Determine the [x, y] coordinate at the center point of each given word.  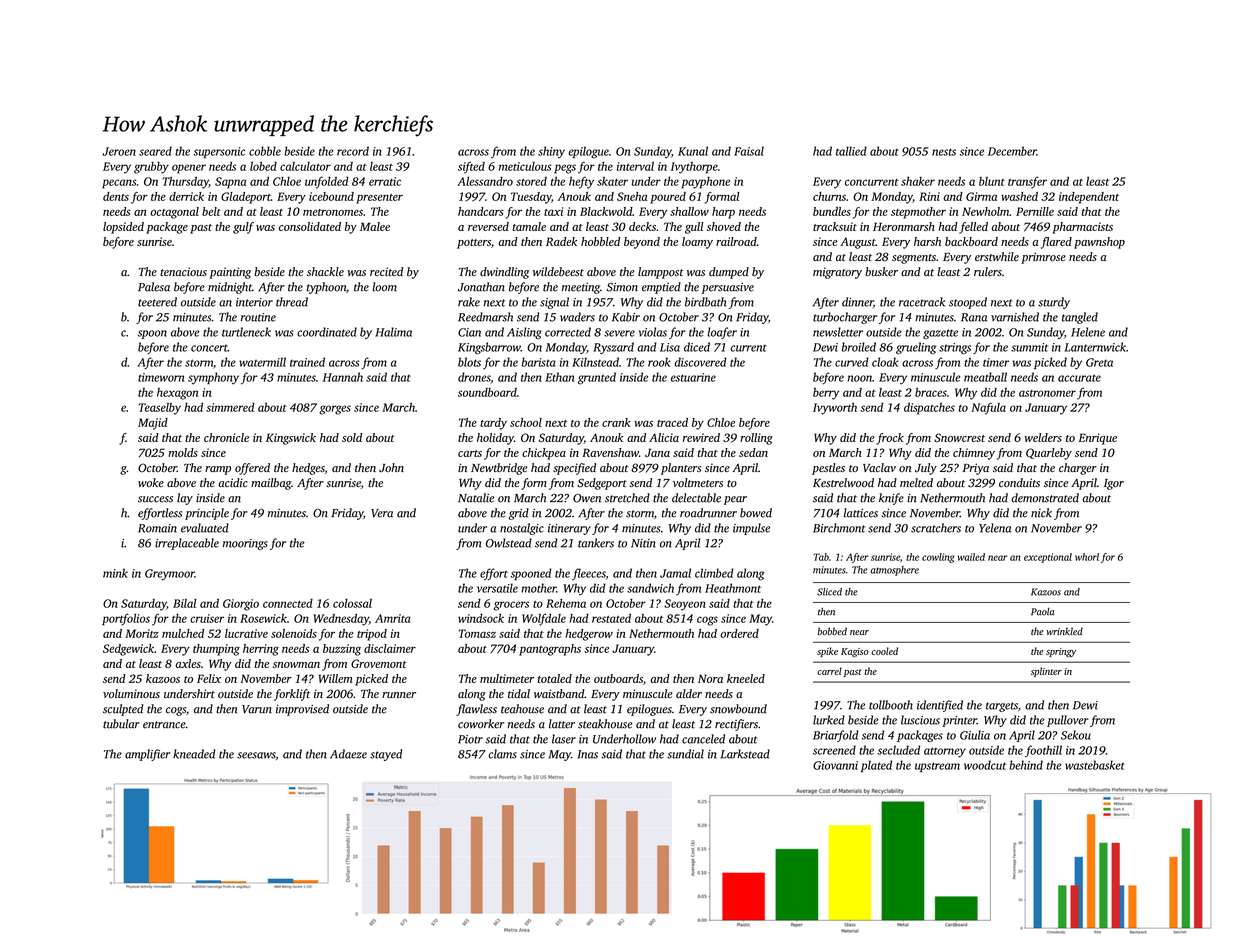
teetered [157, 302]
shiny [551, 152]
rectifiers [736, 725]
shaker [918, 181]
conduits [1019, 482]
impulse [751, 529]
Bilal [185, 603]
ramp [218, 470]
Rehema [566, 603]
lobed [263, 166]
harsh [927, 241]
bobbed [832, 631]
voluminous [131, 693]
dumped [729, 273]
